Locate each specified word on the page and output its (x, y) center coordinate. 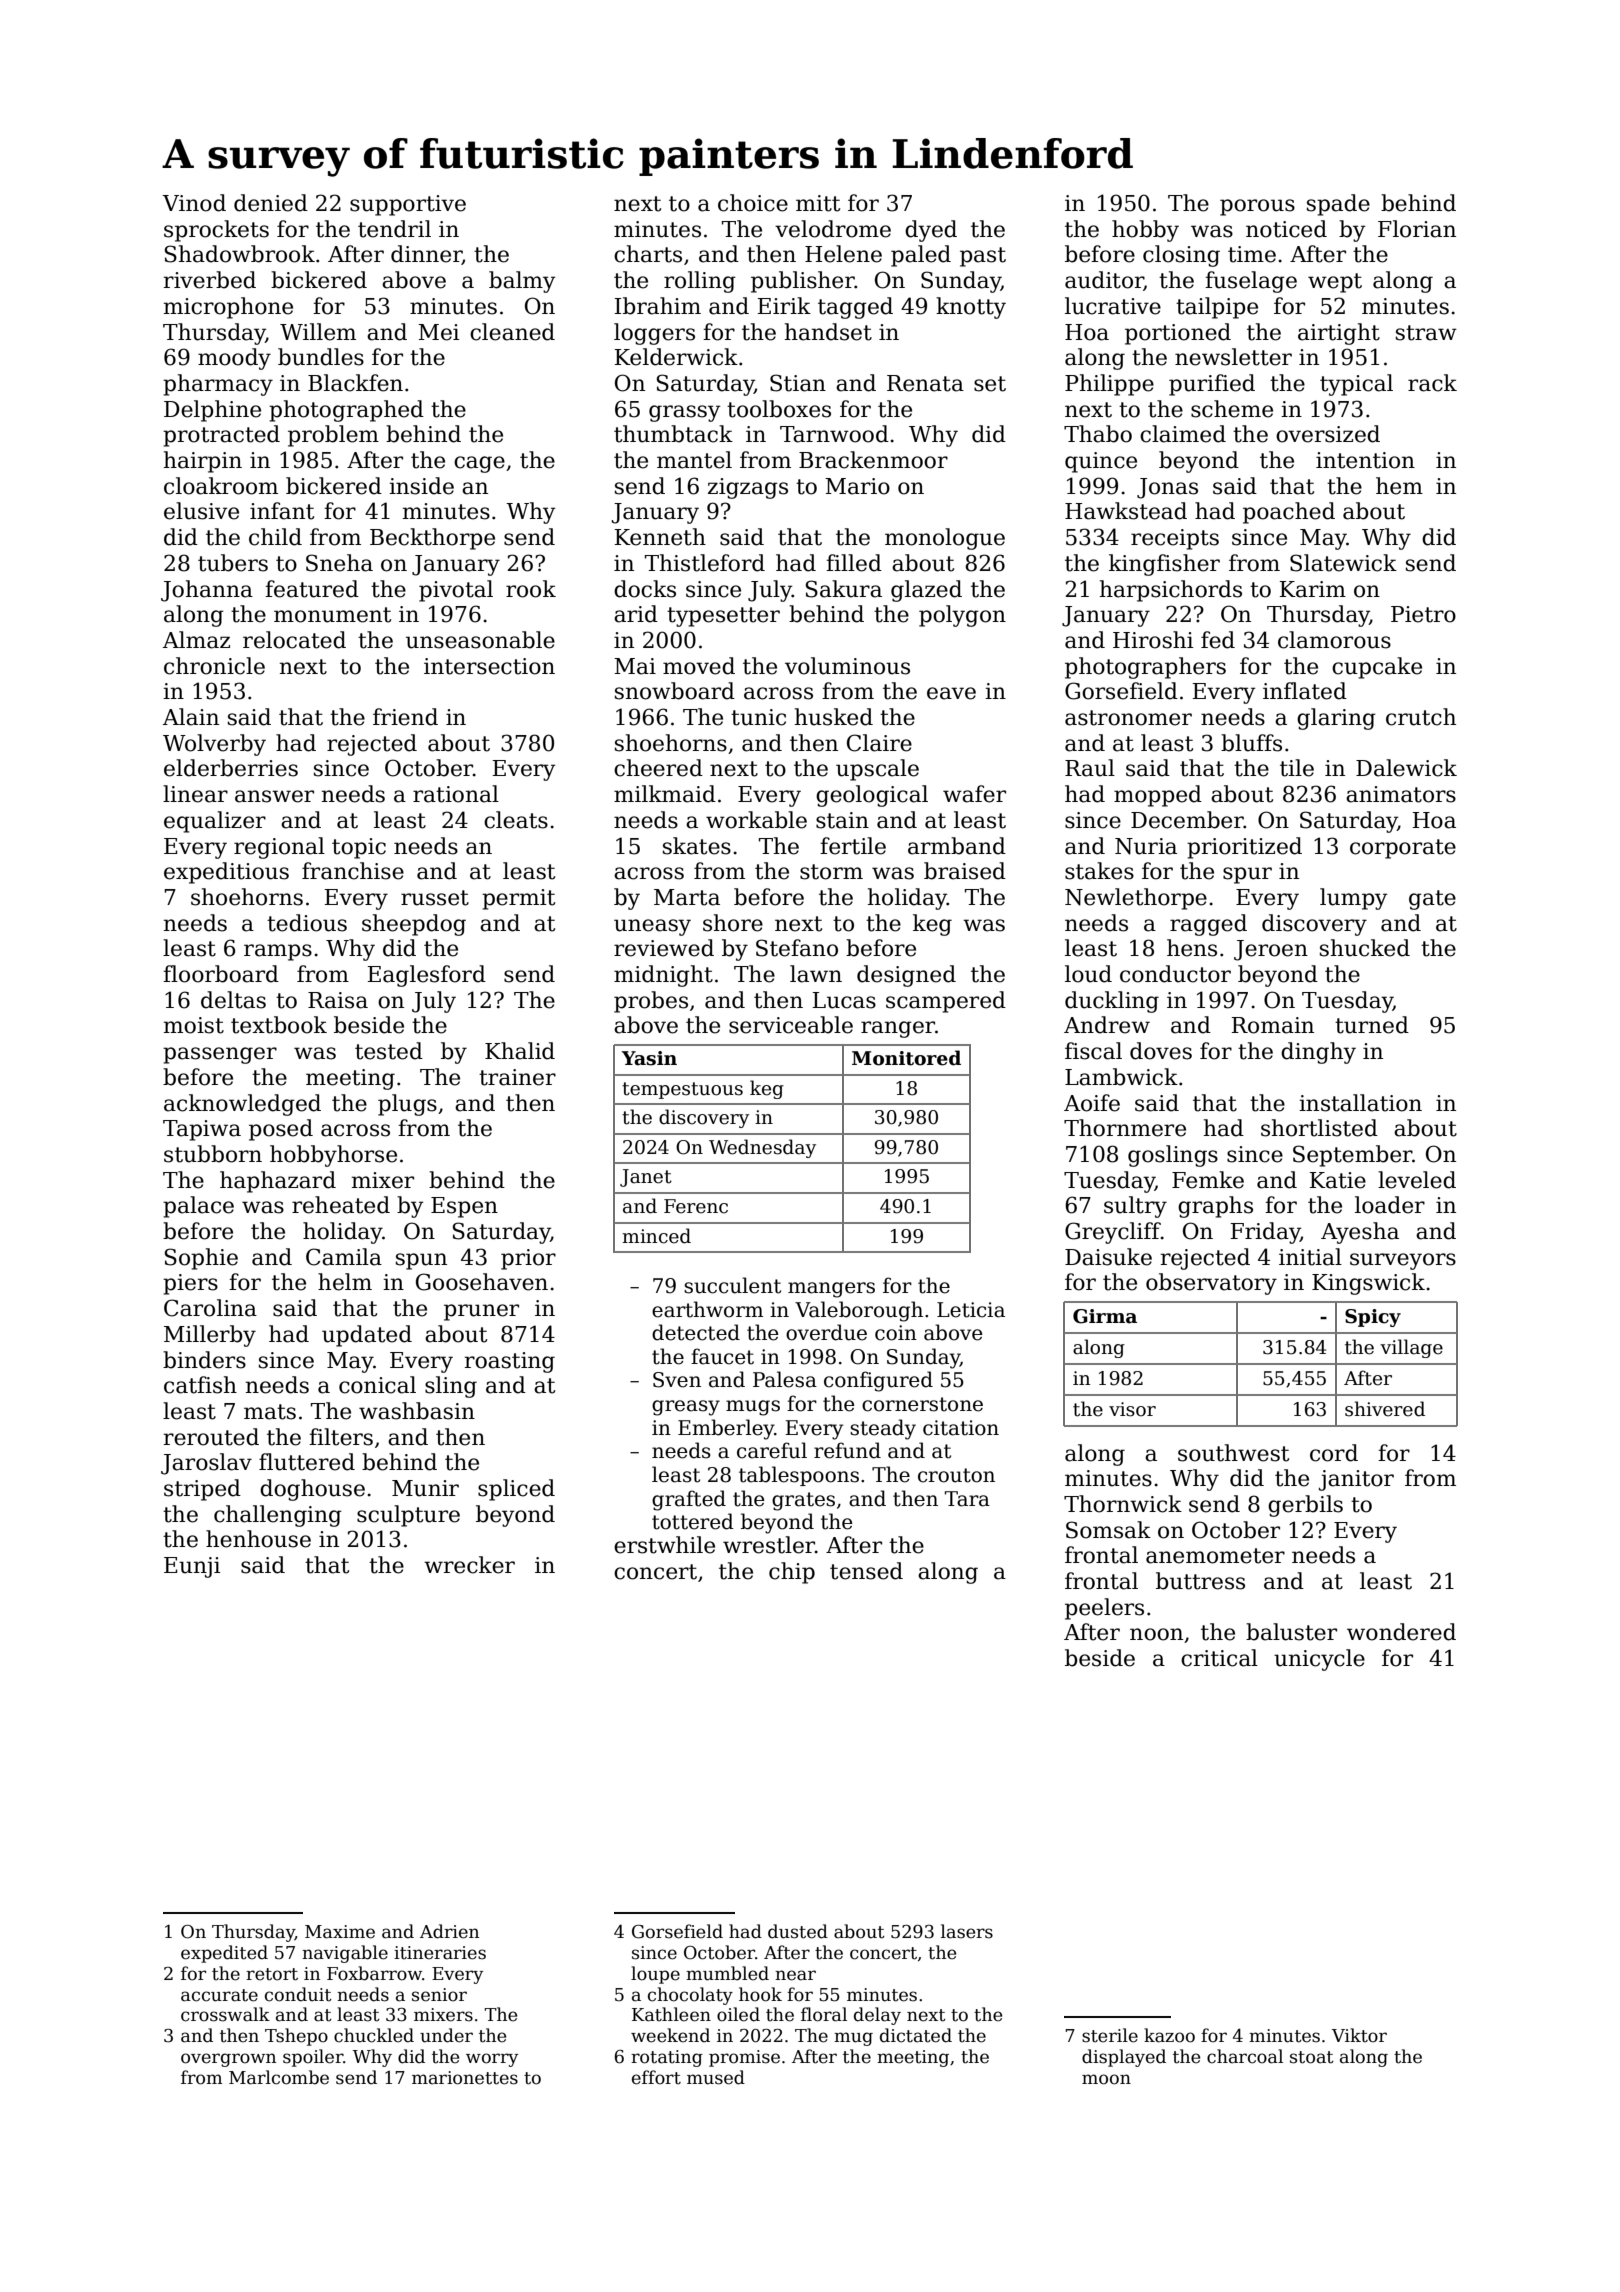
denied (271, 203)
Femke (1208, 1180)
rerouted (211, 1437)
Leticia (971, 1310)
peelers (1104, 1609)
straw (1426, 333)
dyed (931, 231)
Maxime (340, 1932)
